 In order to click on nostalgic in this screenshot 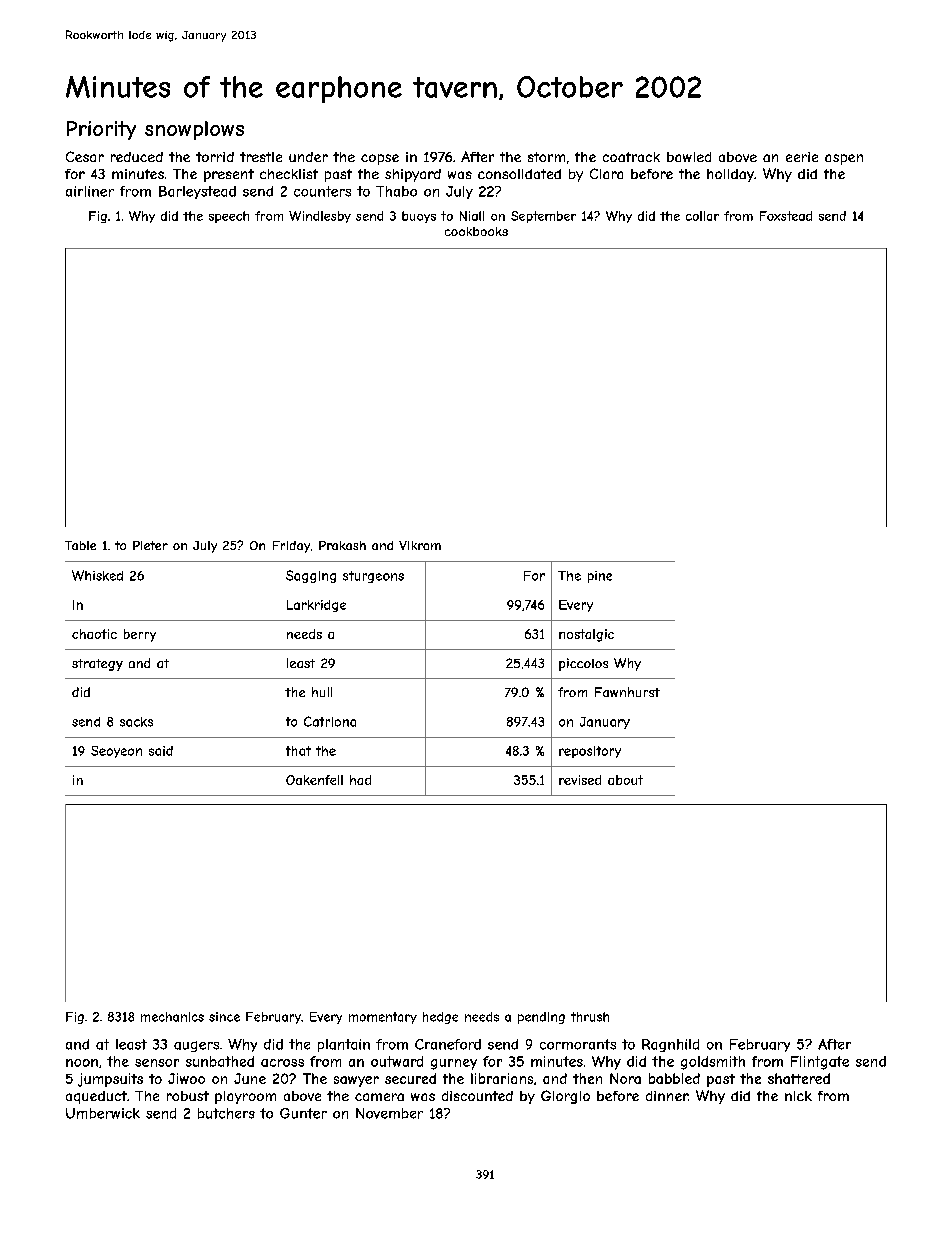, I will do `click(586, 635)`.
